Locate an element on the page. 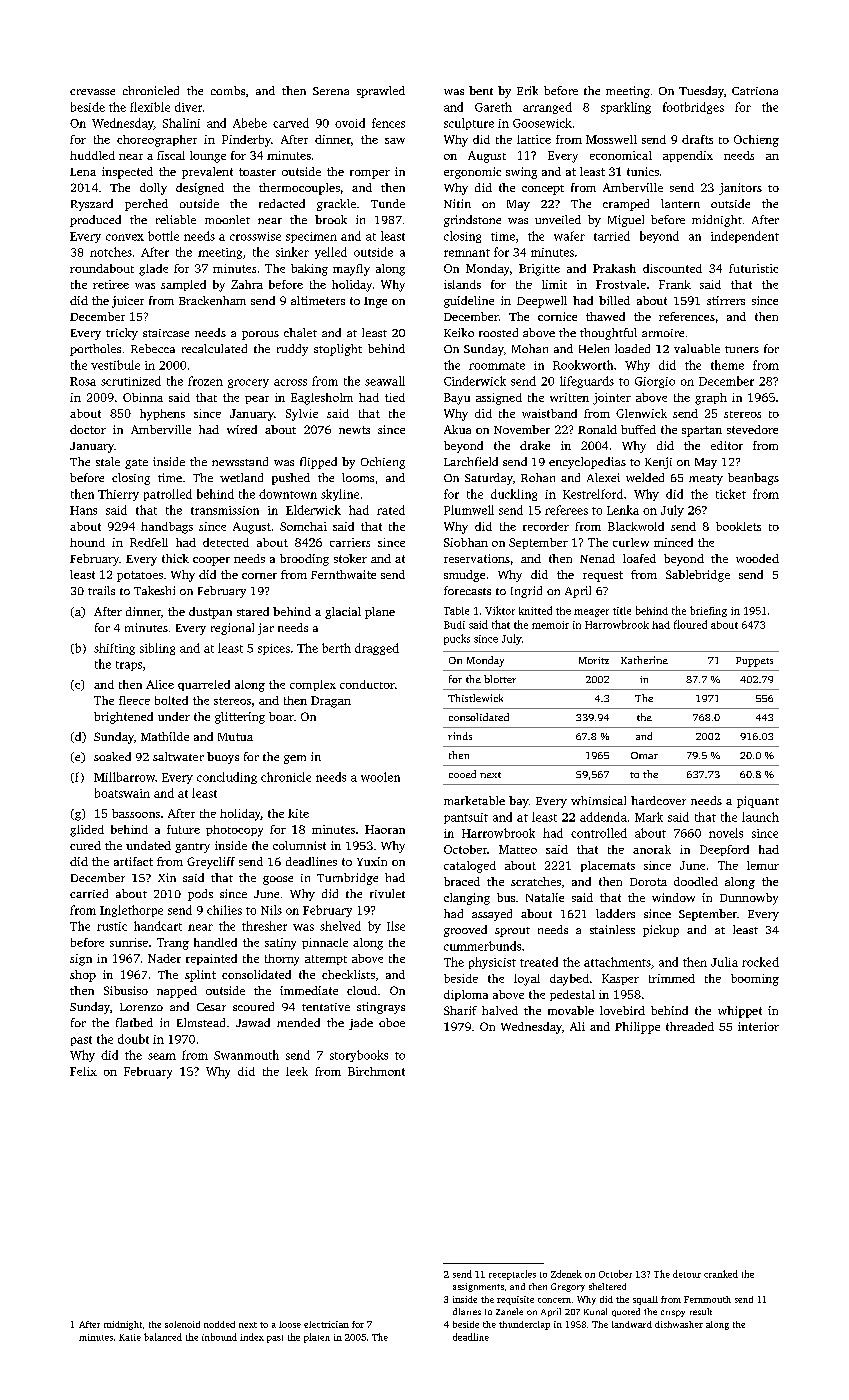  stirrers is located at coordinates (726, 300).
